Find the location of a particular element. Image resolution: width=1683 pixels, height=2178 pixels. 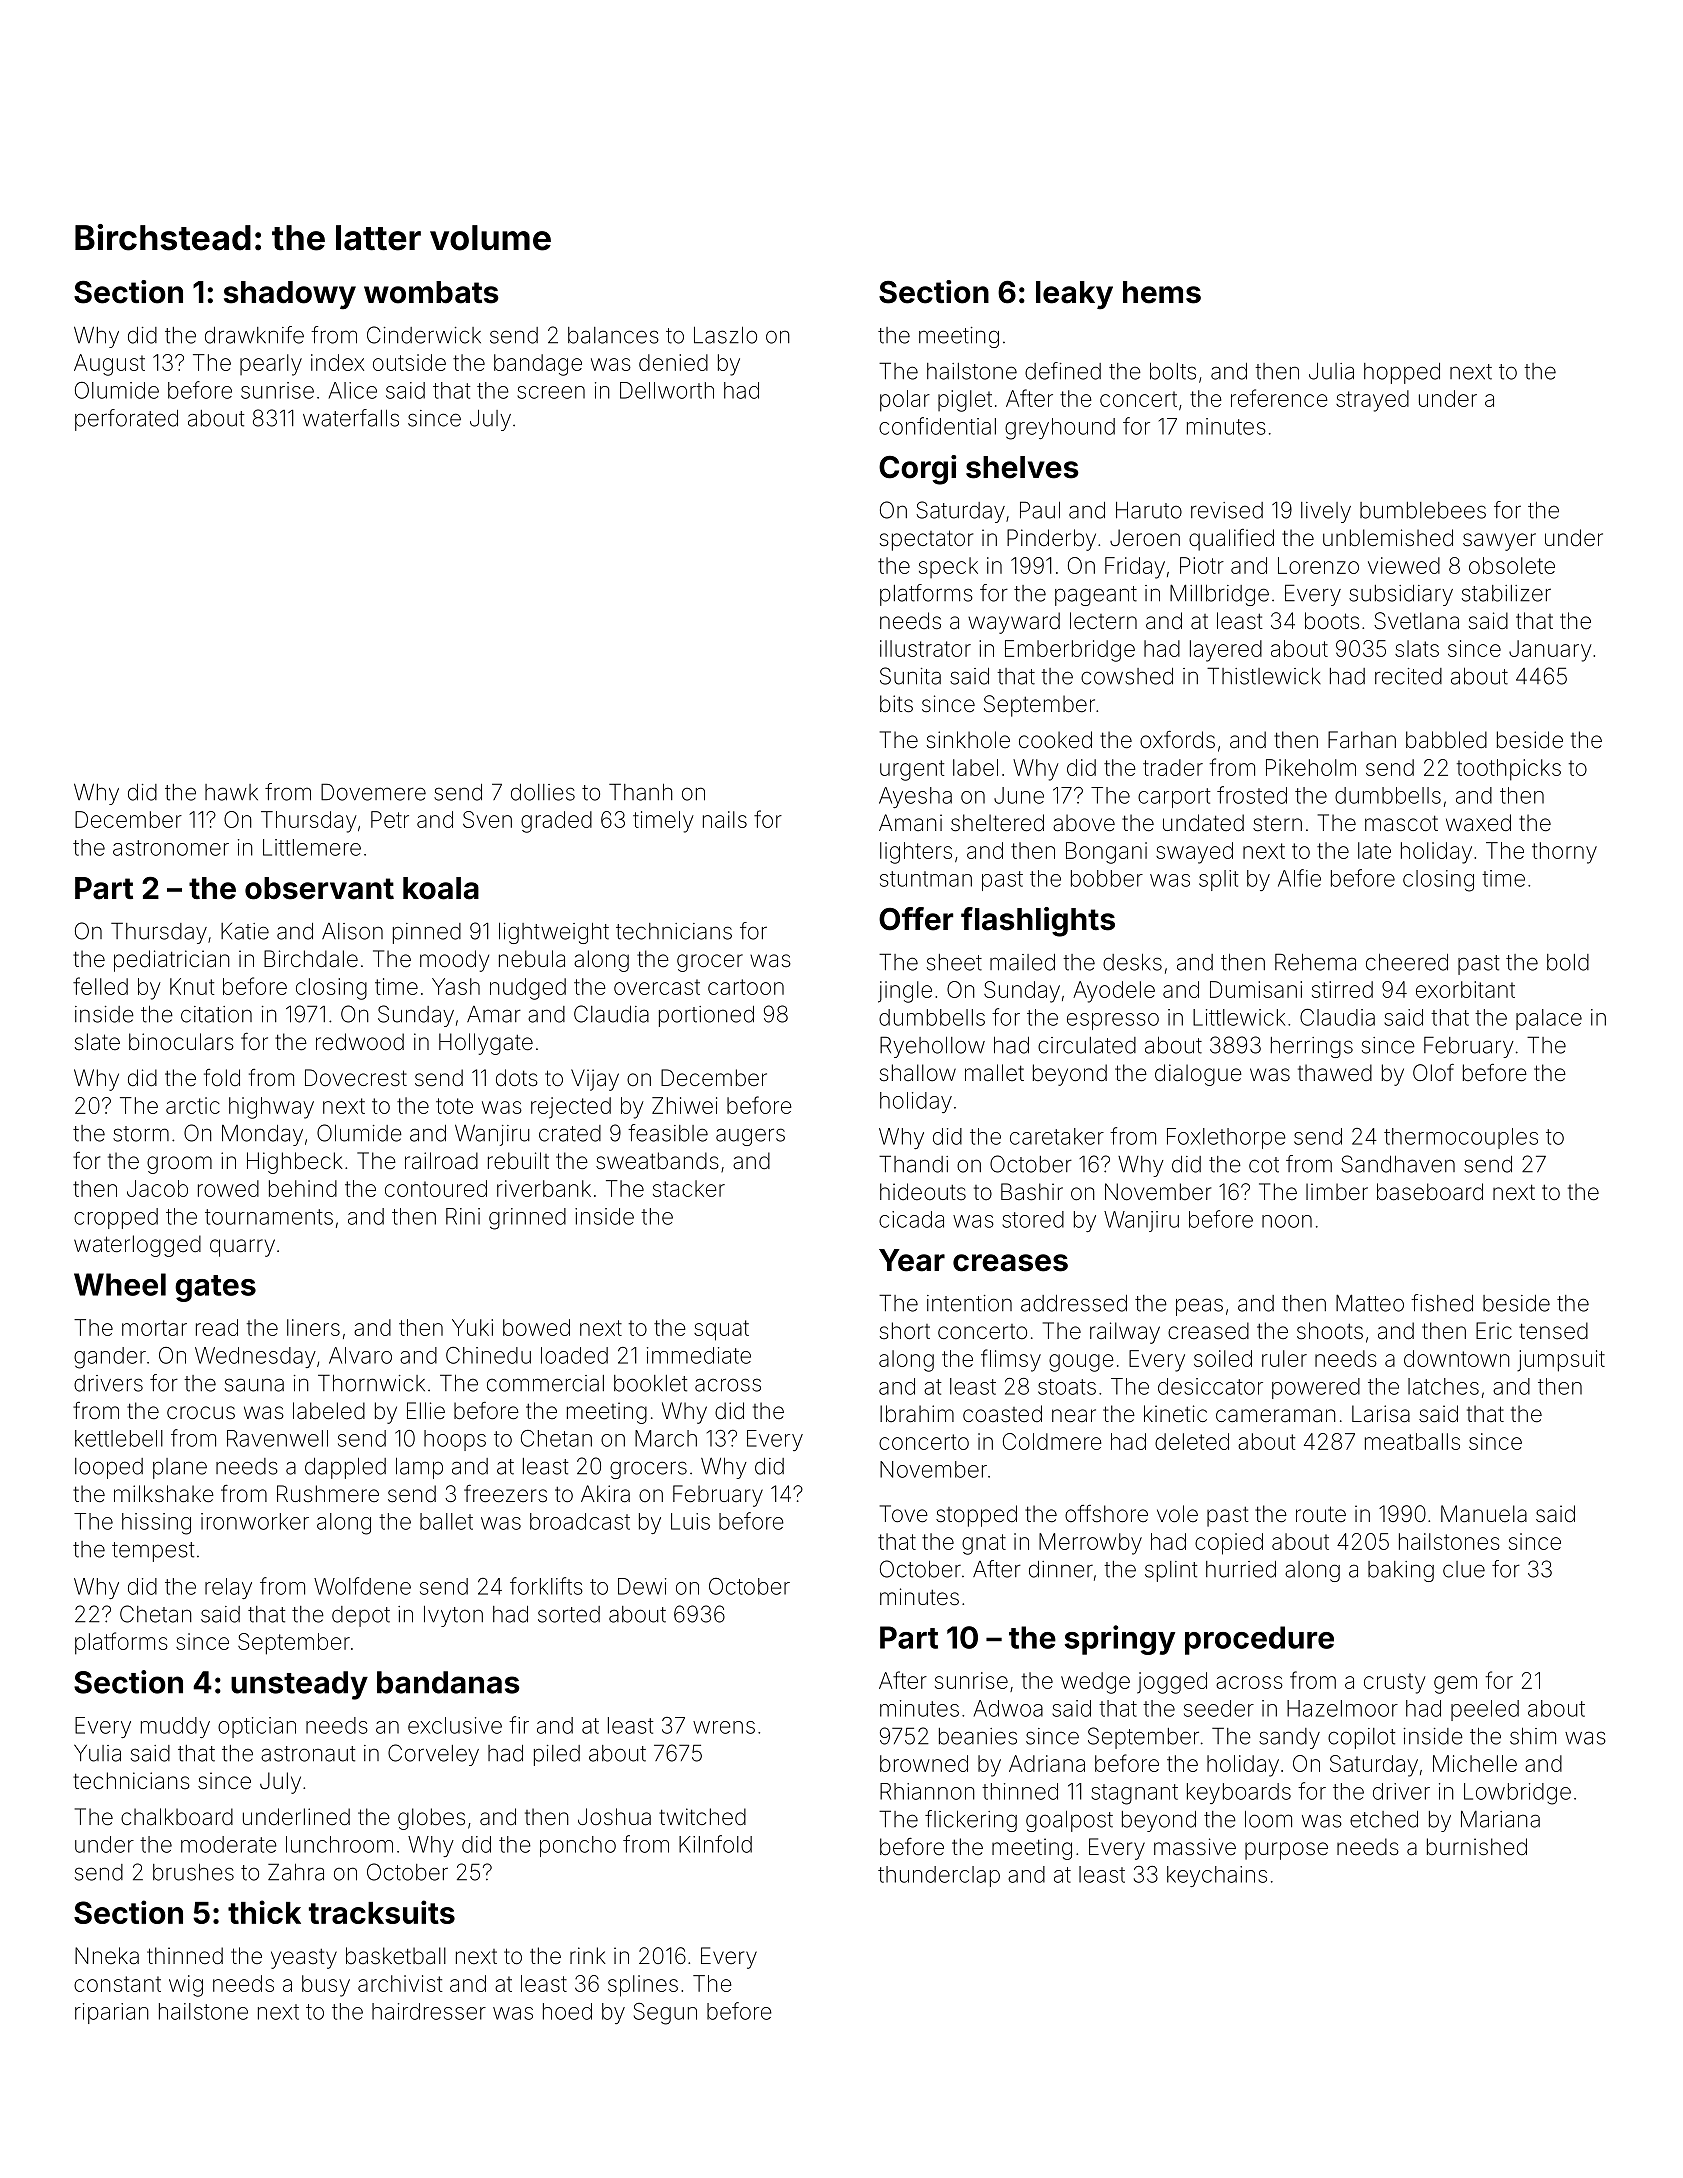

kettlebell is located at coordinates (119, 1438).
